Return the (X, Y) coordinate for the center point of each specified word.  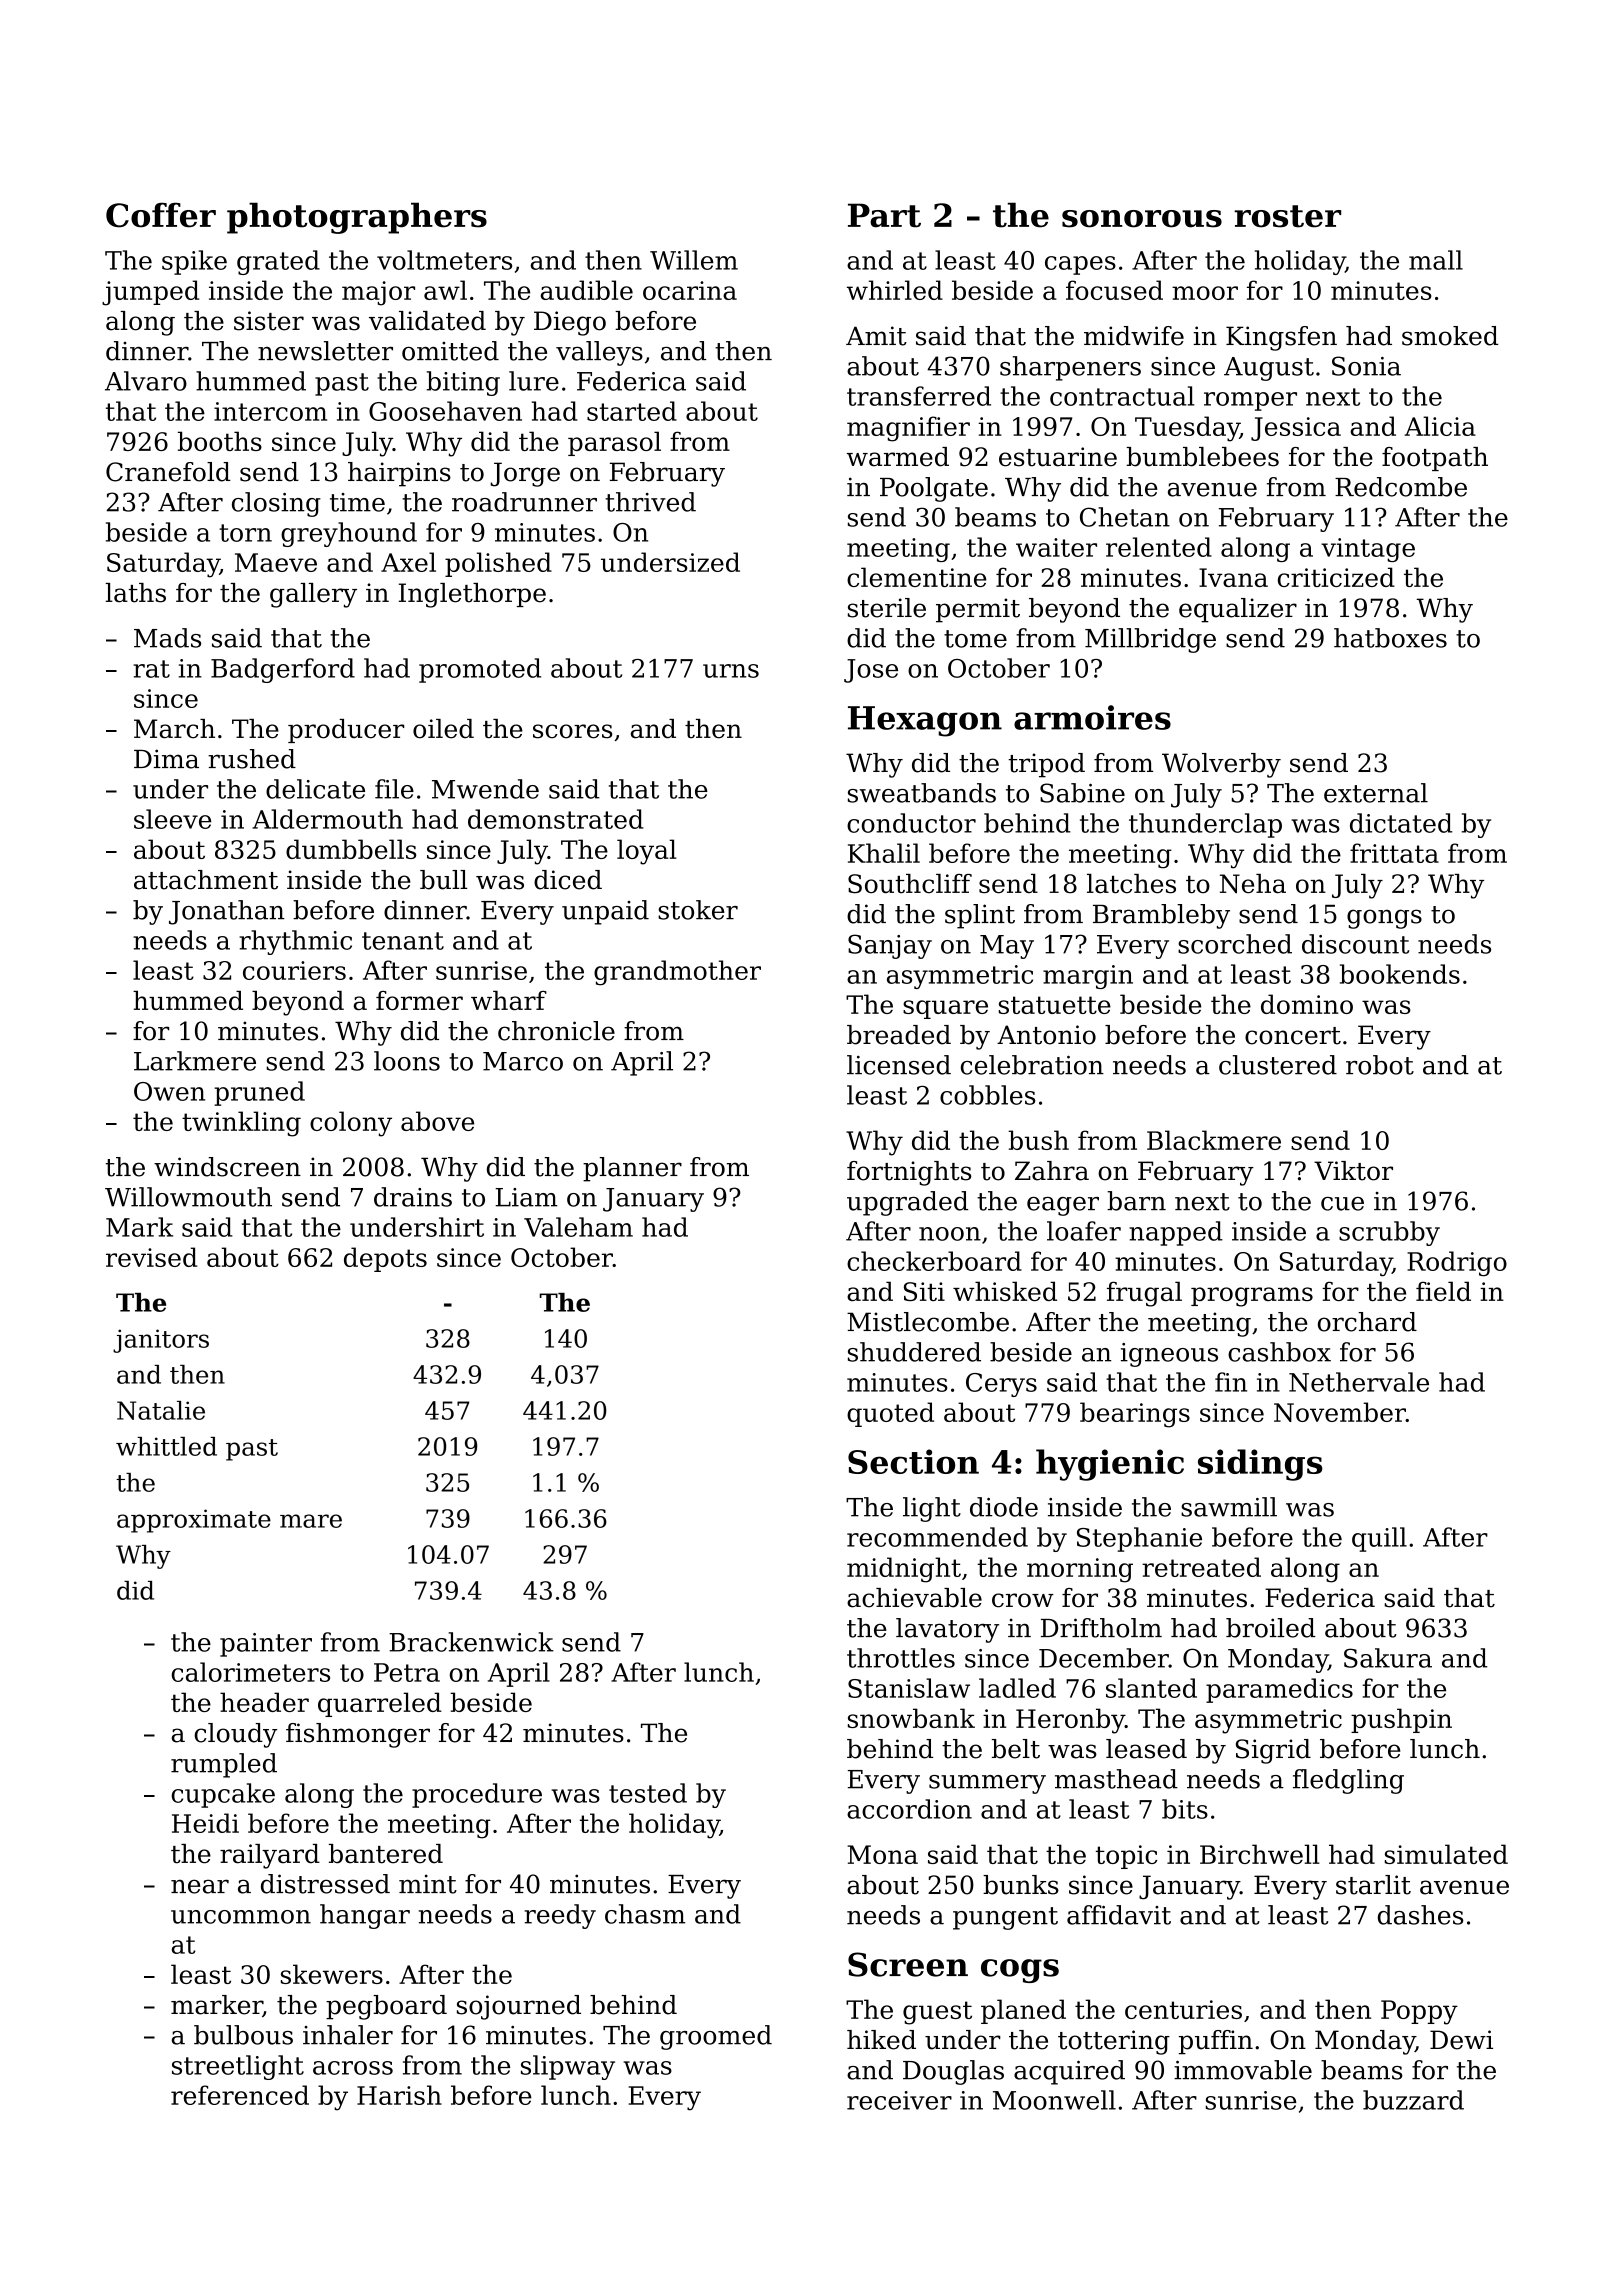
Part (884, 215)
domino (1307, 1004)
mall (1436, 260)
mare (311, 1521)
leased (1146, 1749)
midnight (904, 1570)
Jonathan (227, 912)
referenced (240, 2095)
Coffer (161, 215)
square (945, 1009)
